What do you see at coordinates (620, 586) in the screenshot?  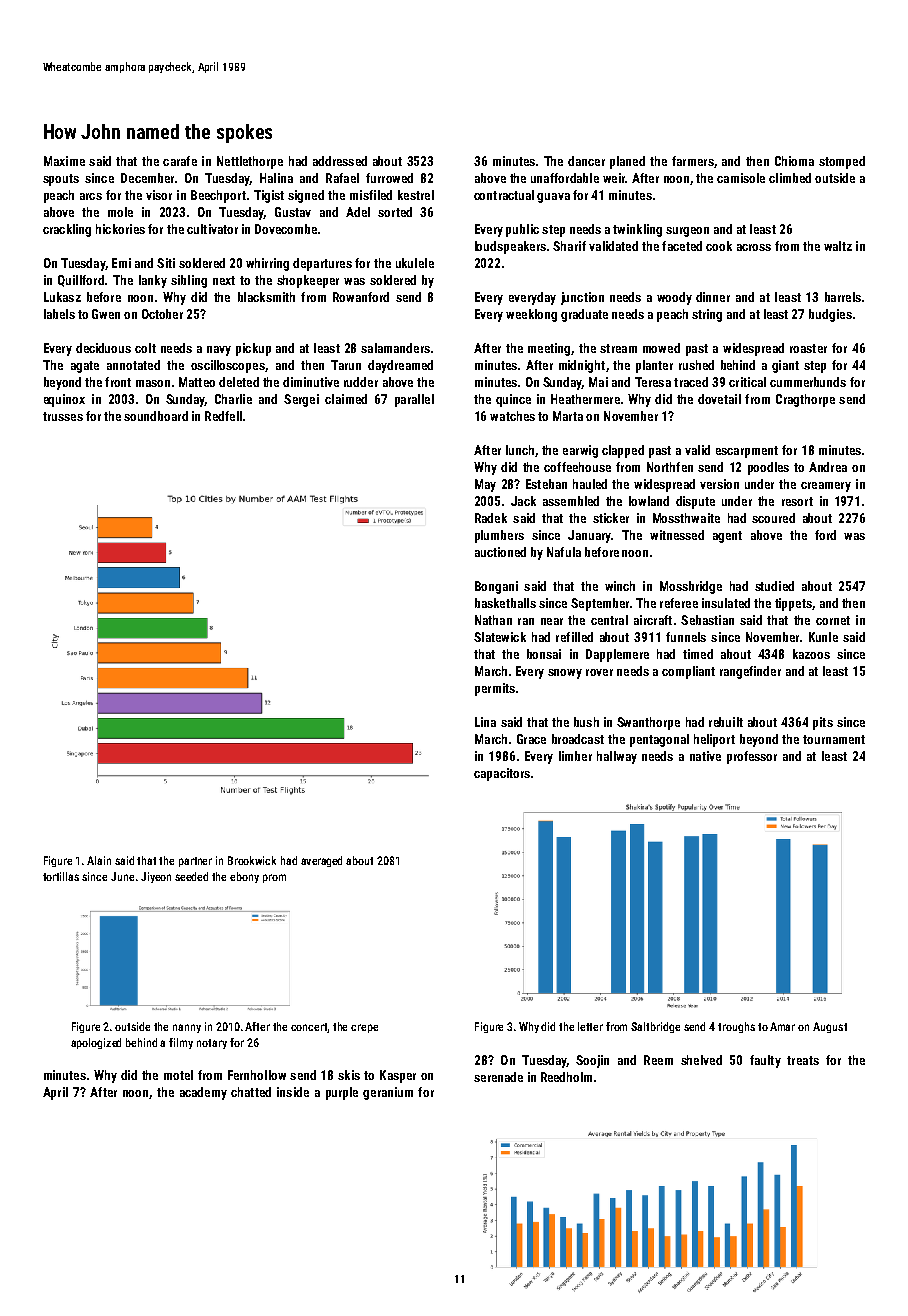 I see `winch` at bounding box center [620, 586].
